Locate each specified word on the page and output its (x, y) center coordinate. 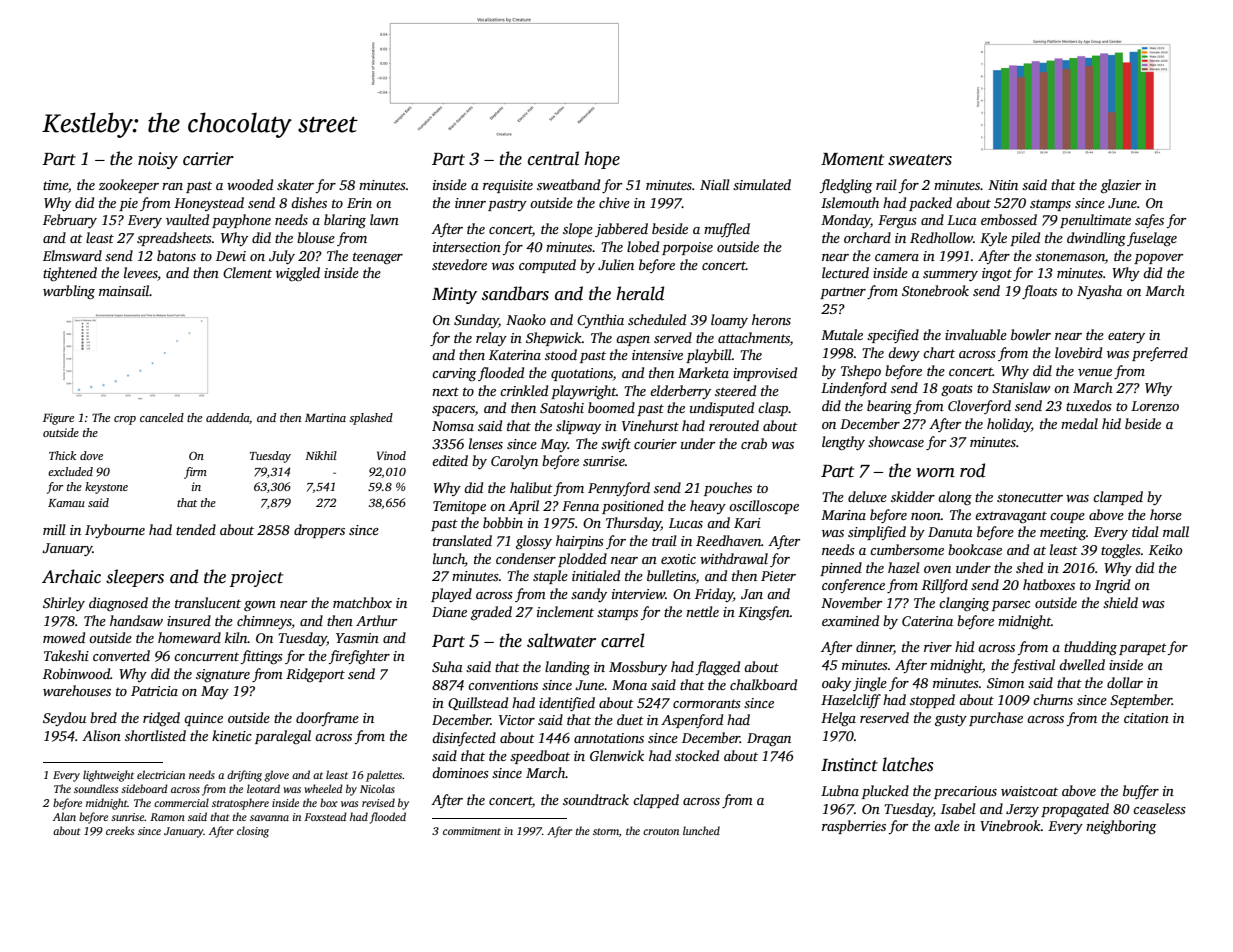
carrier (208, 159)
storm (606, 831)
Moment (852, 159)
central (553, 158)
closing (253, 832)
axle (947, 825)
